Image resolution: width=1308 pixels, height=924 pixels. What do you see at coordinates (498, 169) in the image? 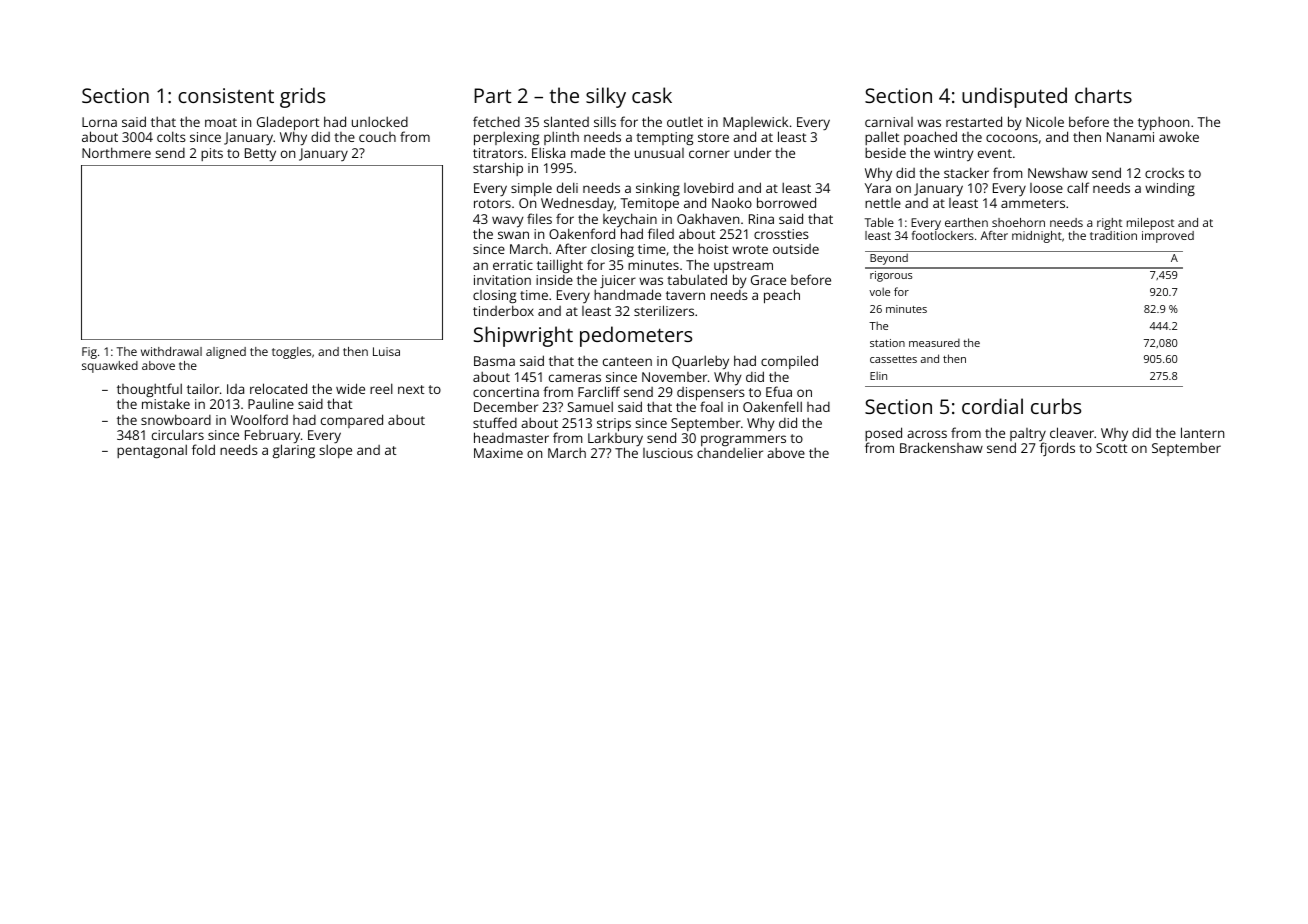
I see `starship` at bounding box center [498, 169].
